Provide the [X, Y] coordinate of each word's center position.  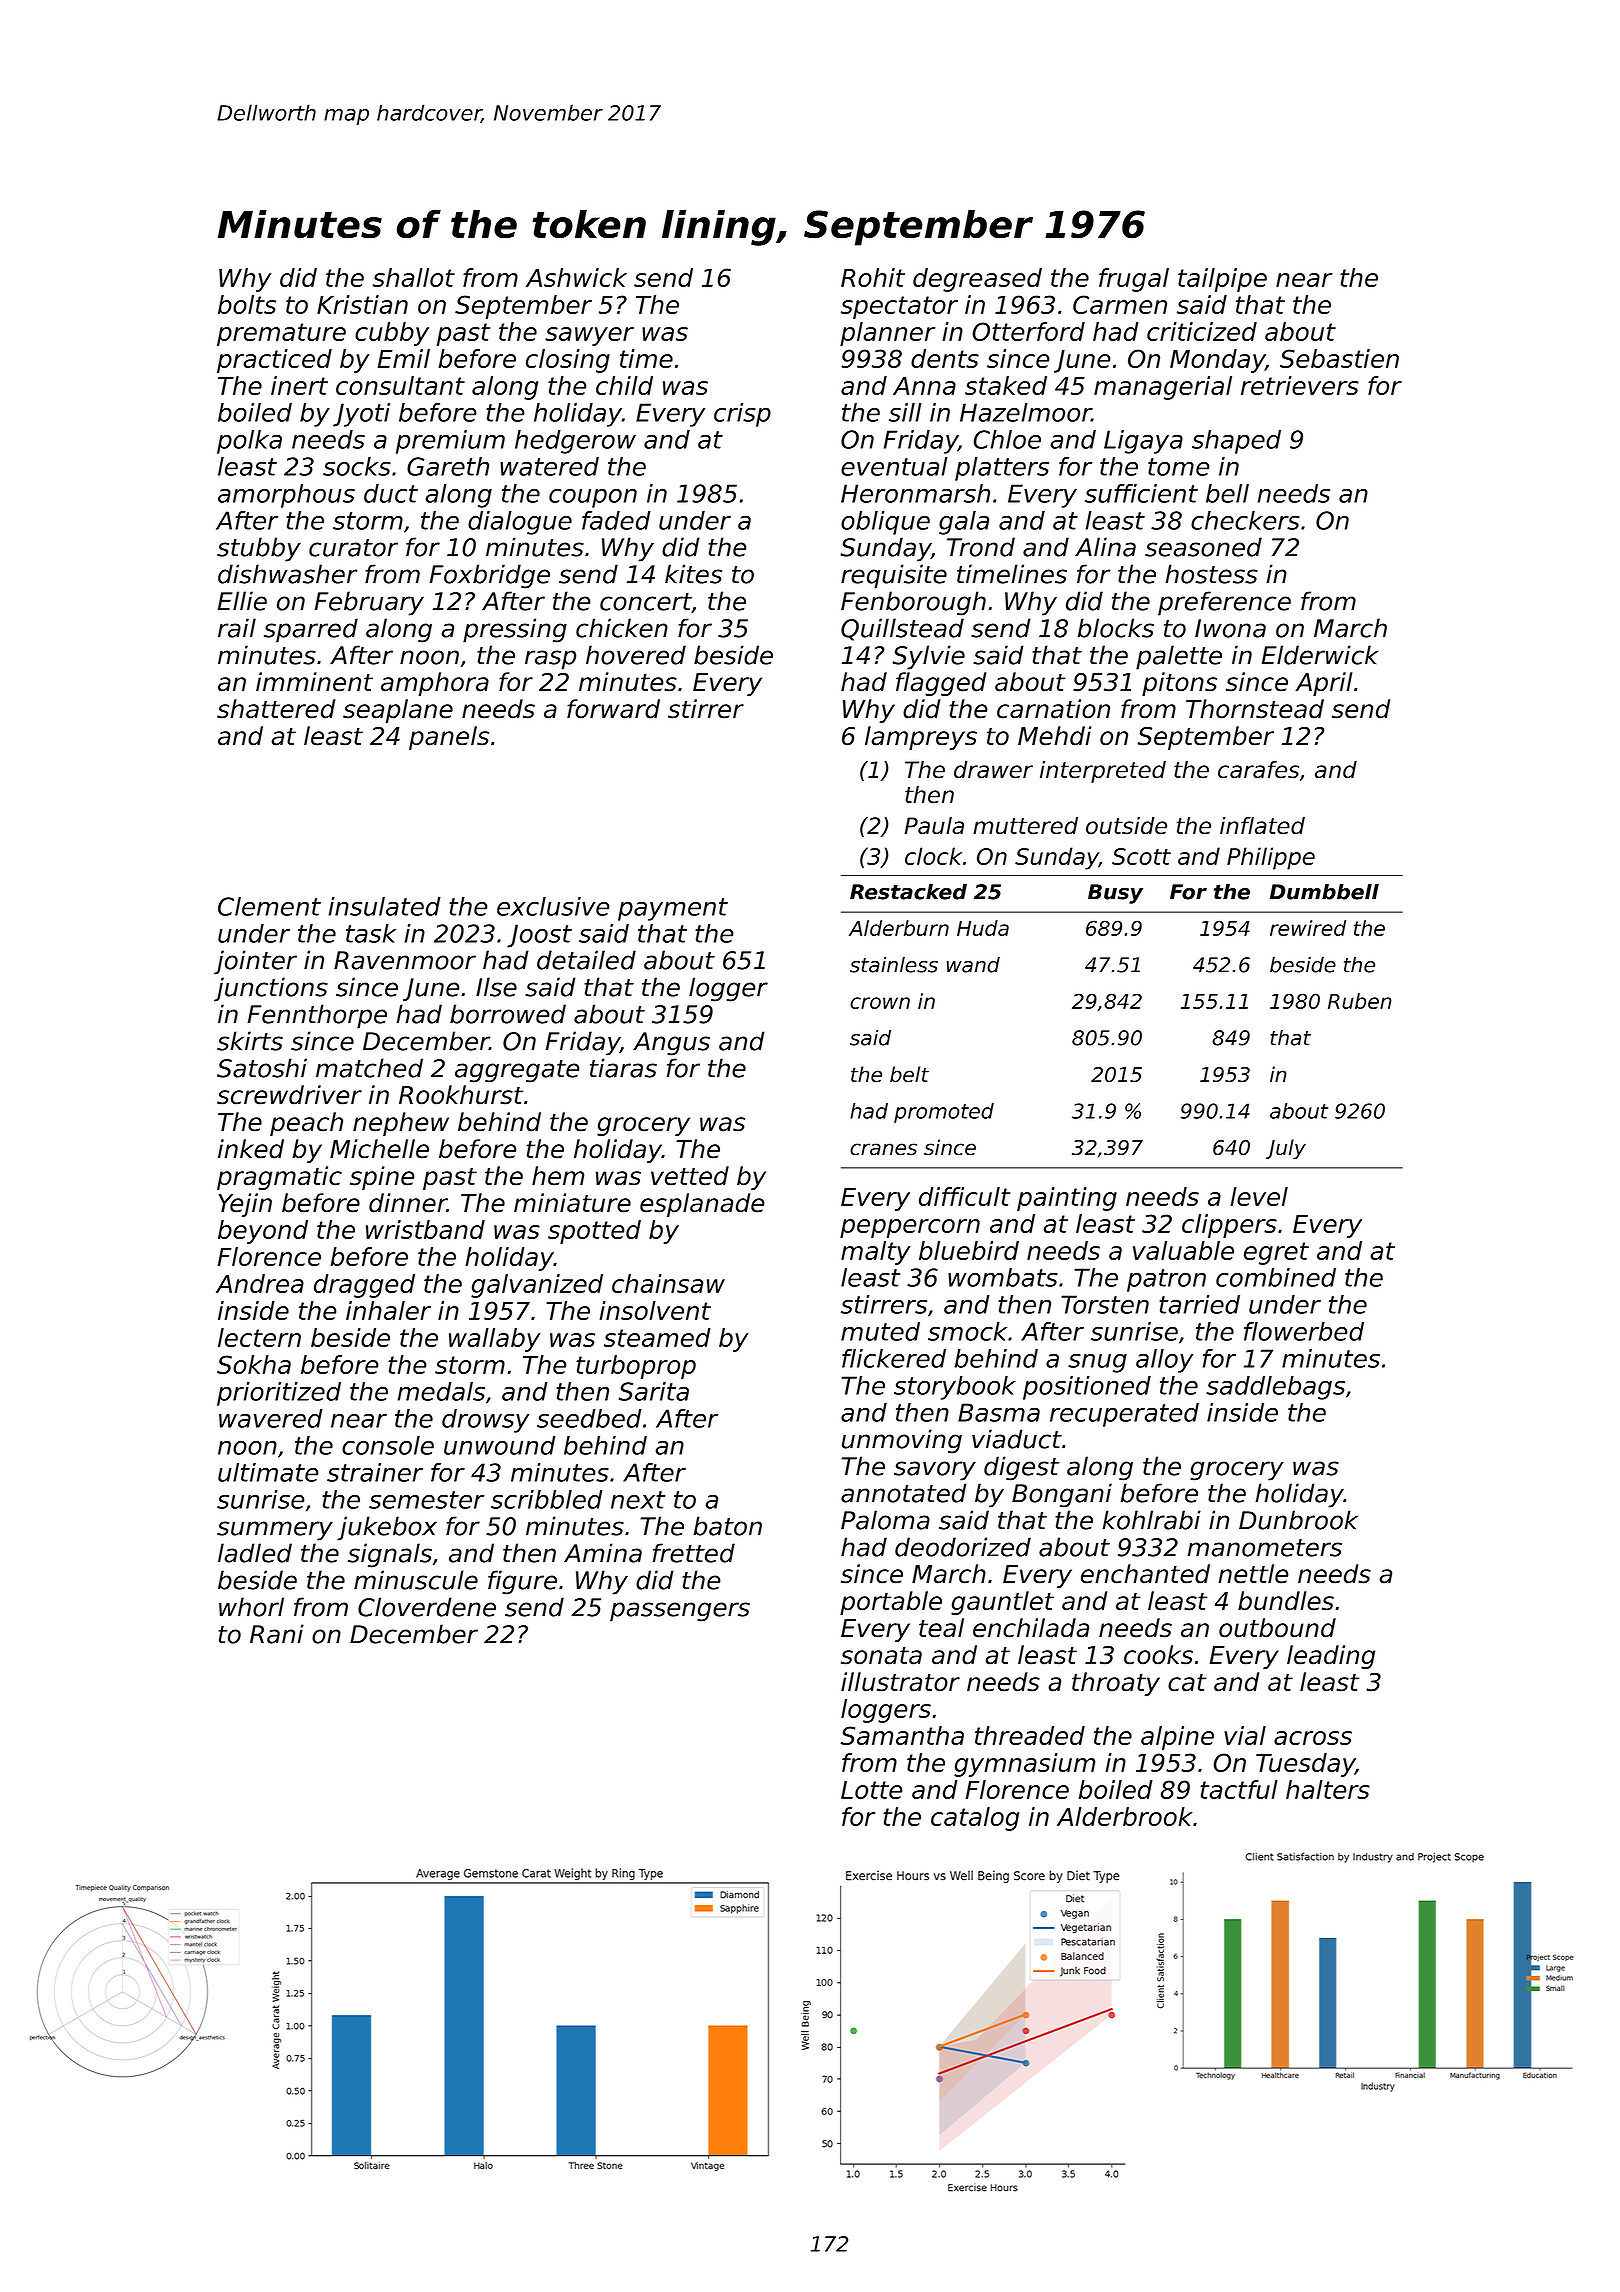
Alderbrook [1124, 1816]
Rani [277, 1634]
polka [249, 442]
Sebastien [1339, 358]
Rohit [873, 277]
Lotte [871, 1790]
